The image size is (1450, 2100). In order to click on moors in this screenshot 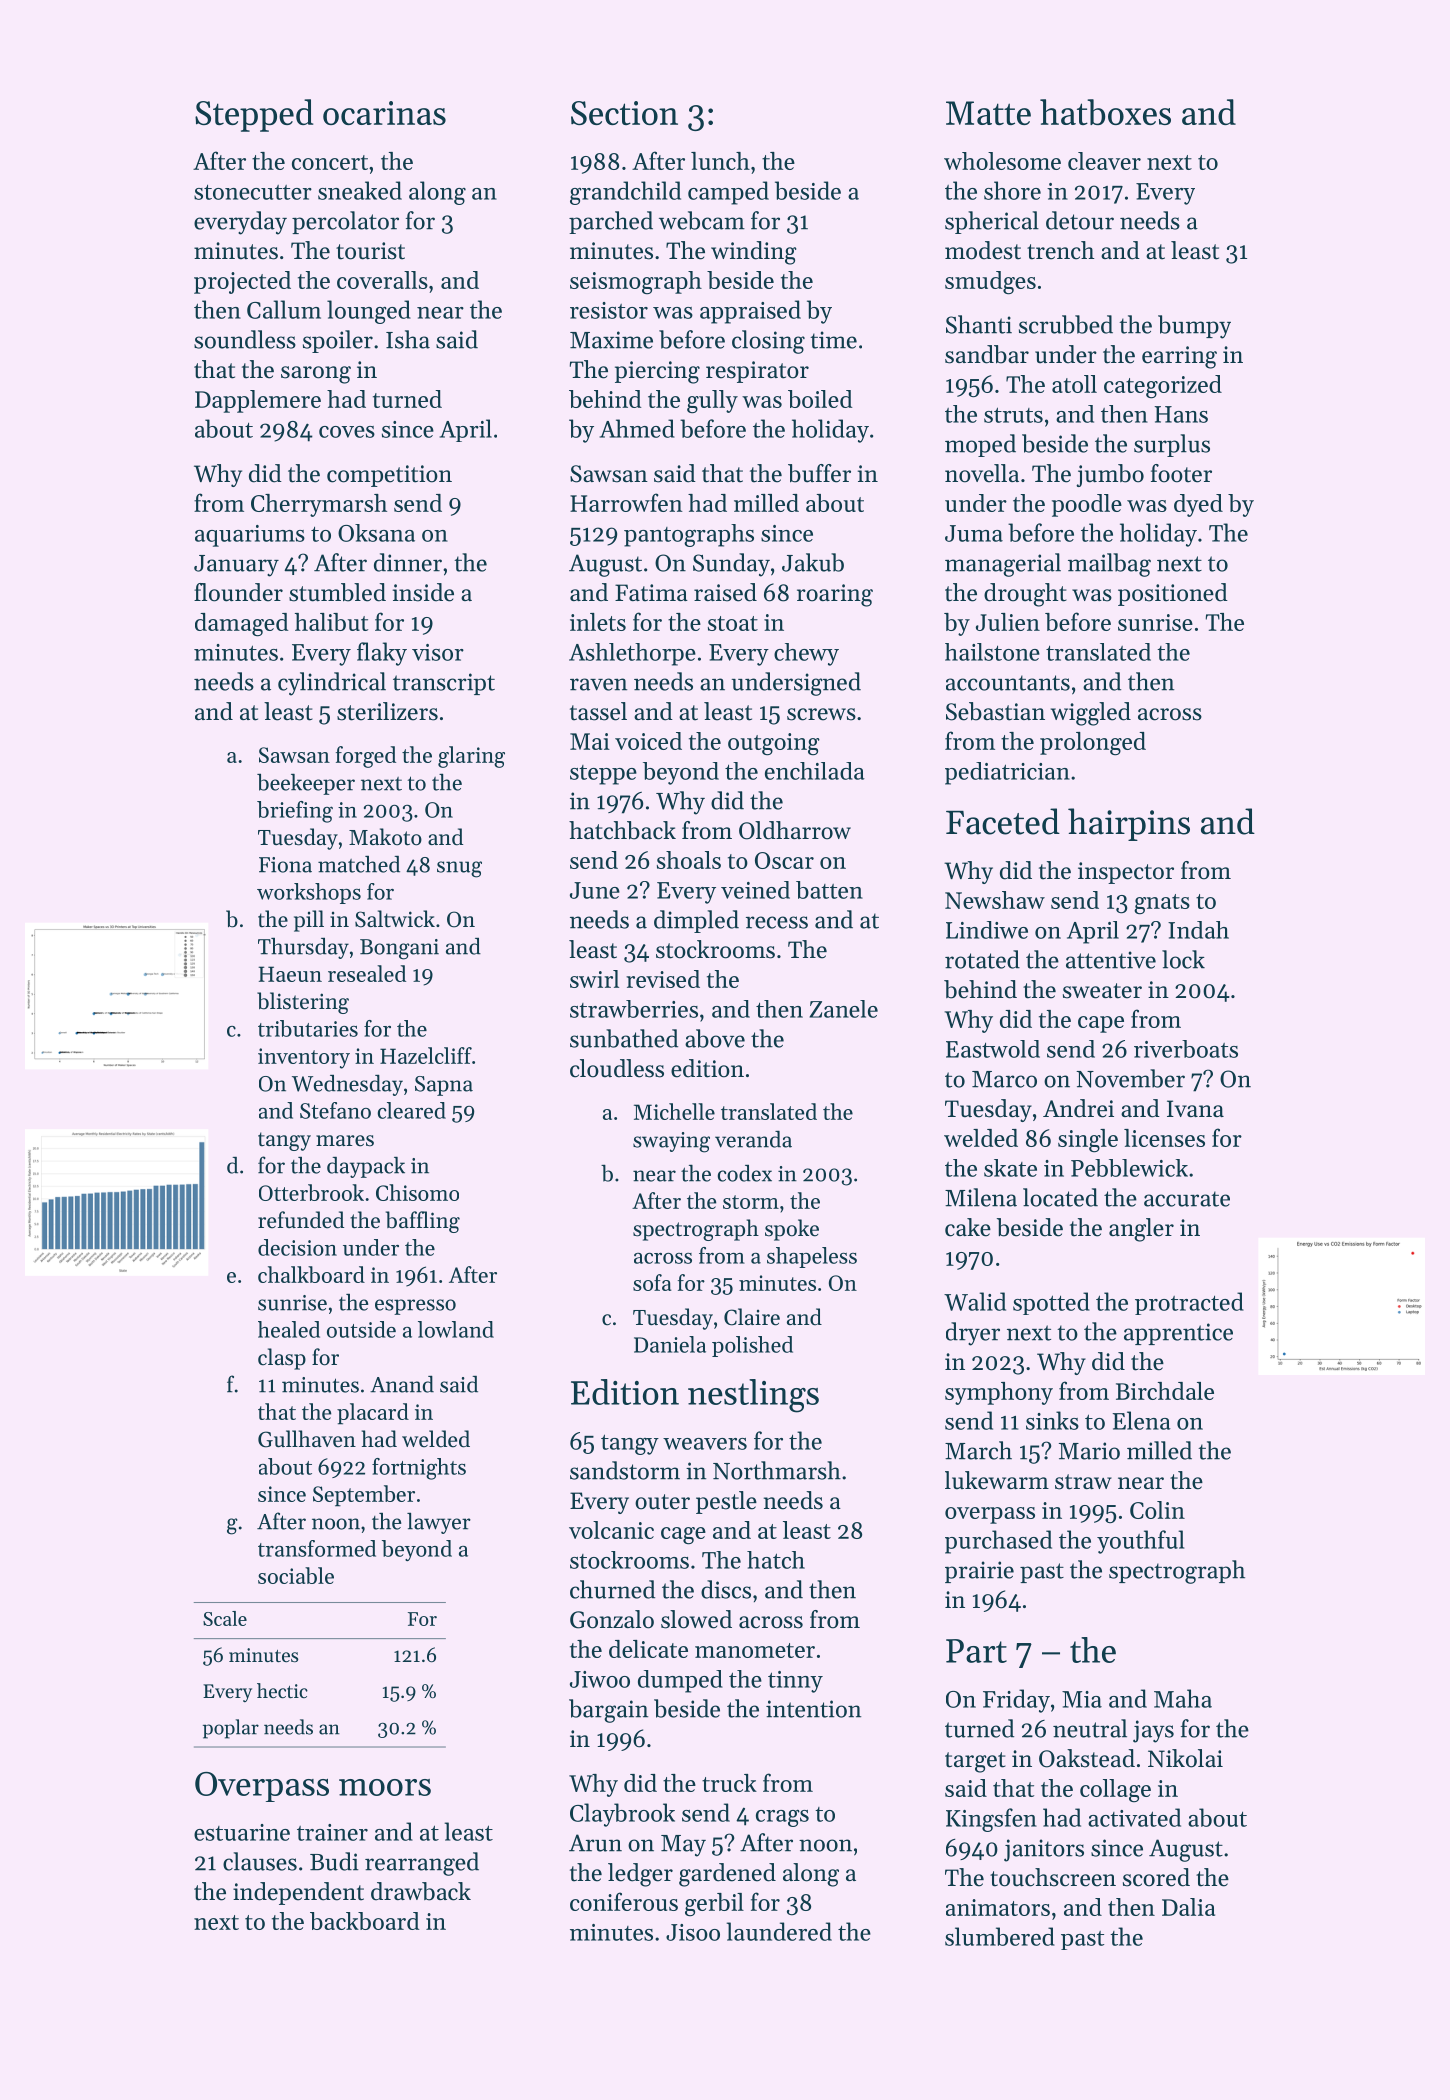, I will do `click(385, 1787)`.
